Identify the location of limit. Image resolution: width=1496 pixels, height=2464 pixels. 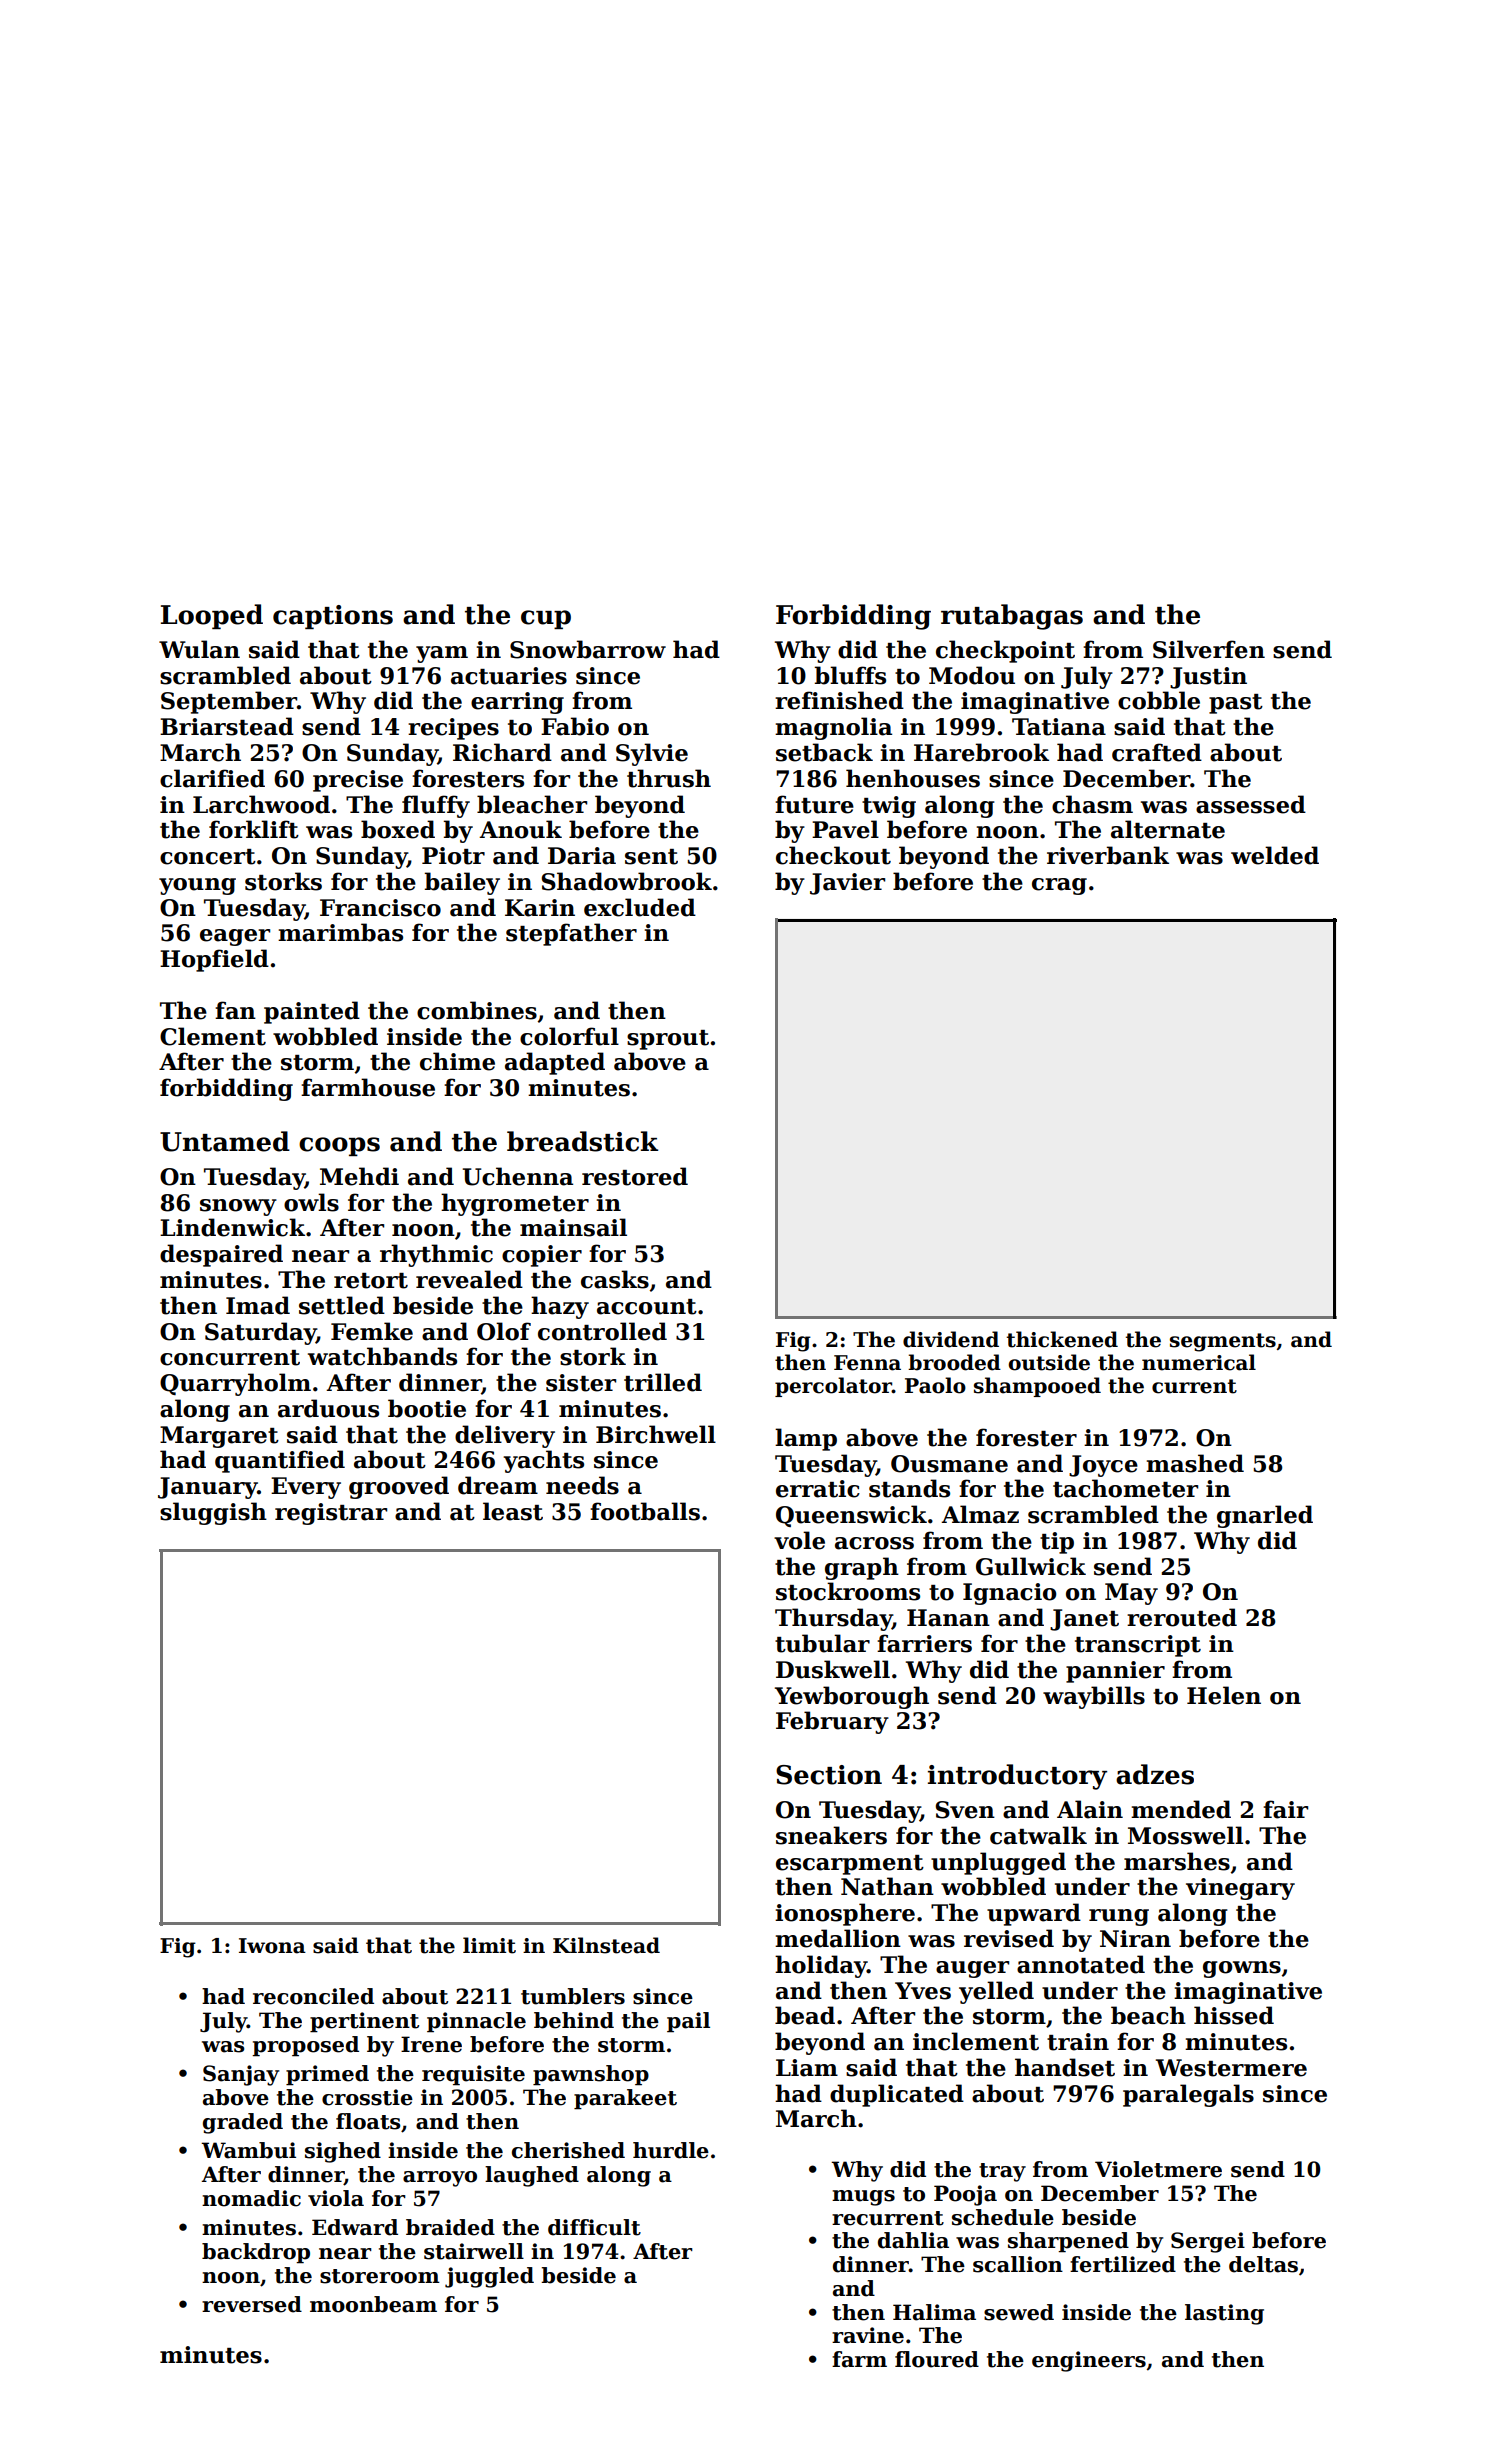
(489, 1945).
